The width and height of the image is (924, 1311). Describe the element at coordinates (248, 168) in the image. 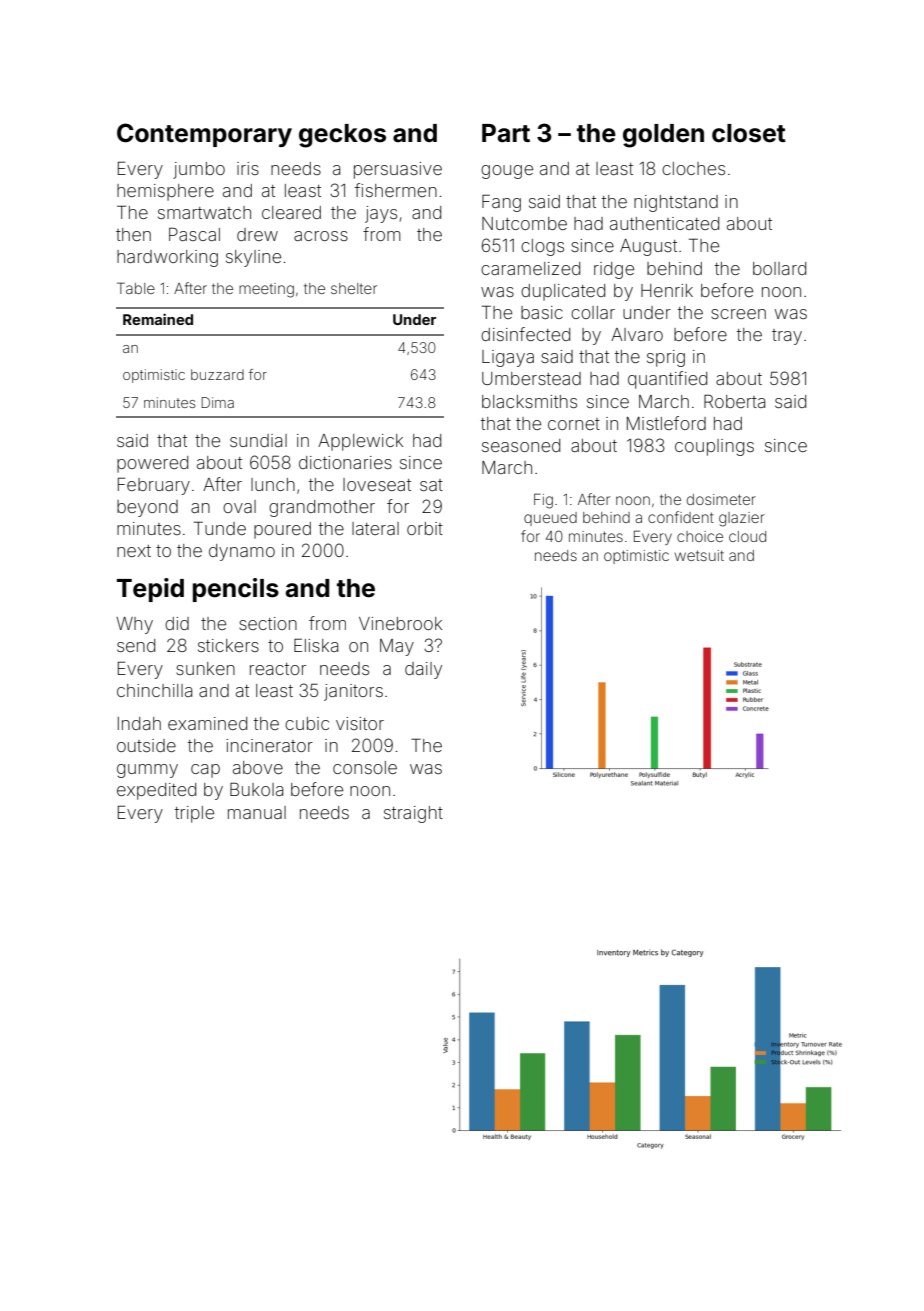

I see `iris` at that location.
